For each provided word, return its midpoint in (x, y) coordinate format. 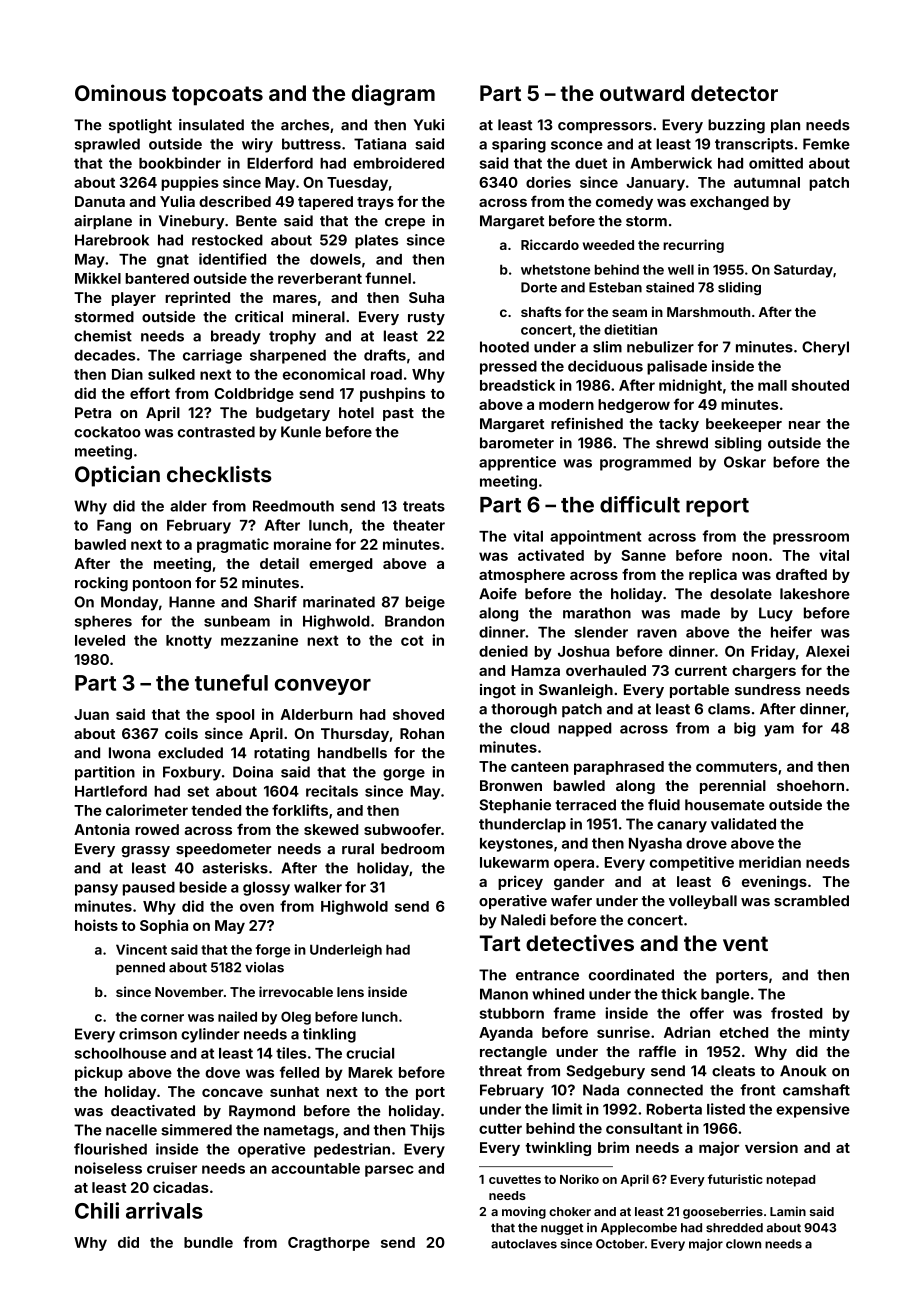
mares (295, 299)
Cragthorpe (329, 1244)
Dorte (539, 287)
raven (657, 633)
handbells (352, 753)
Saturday (803, 271)
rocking (101, 584)
